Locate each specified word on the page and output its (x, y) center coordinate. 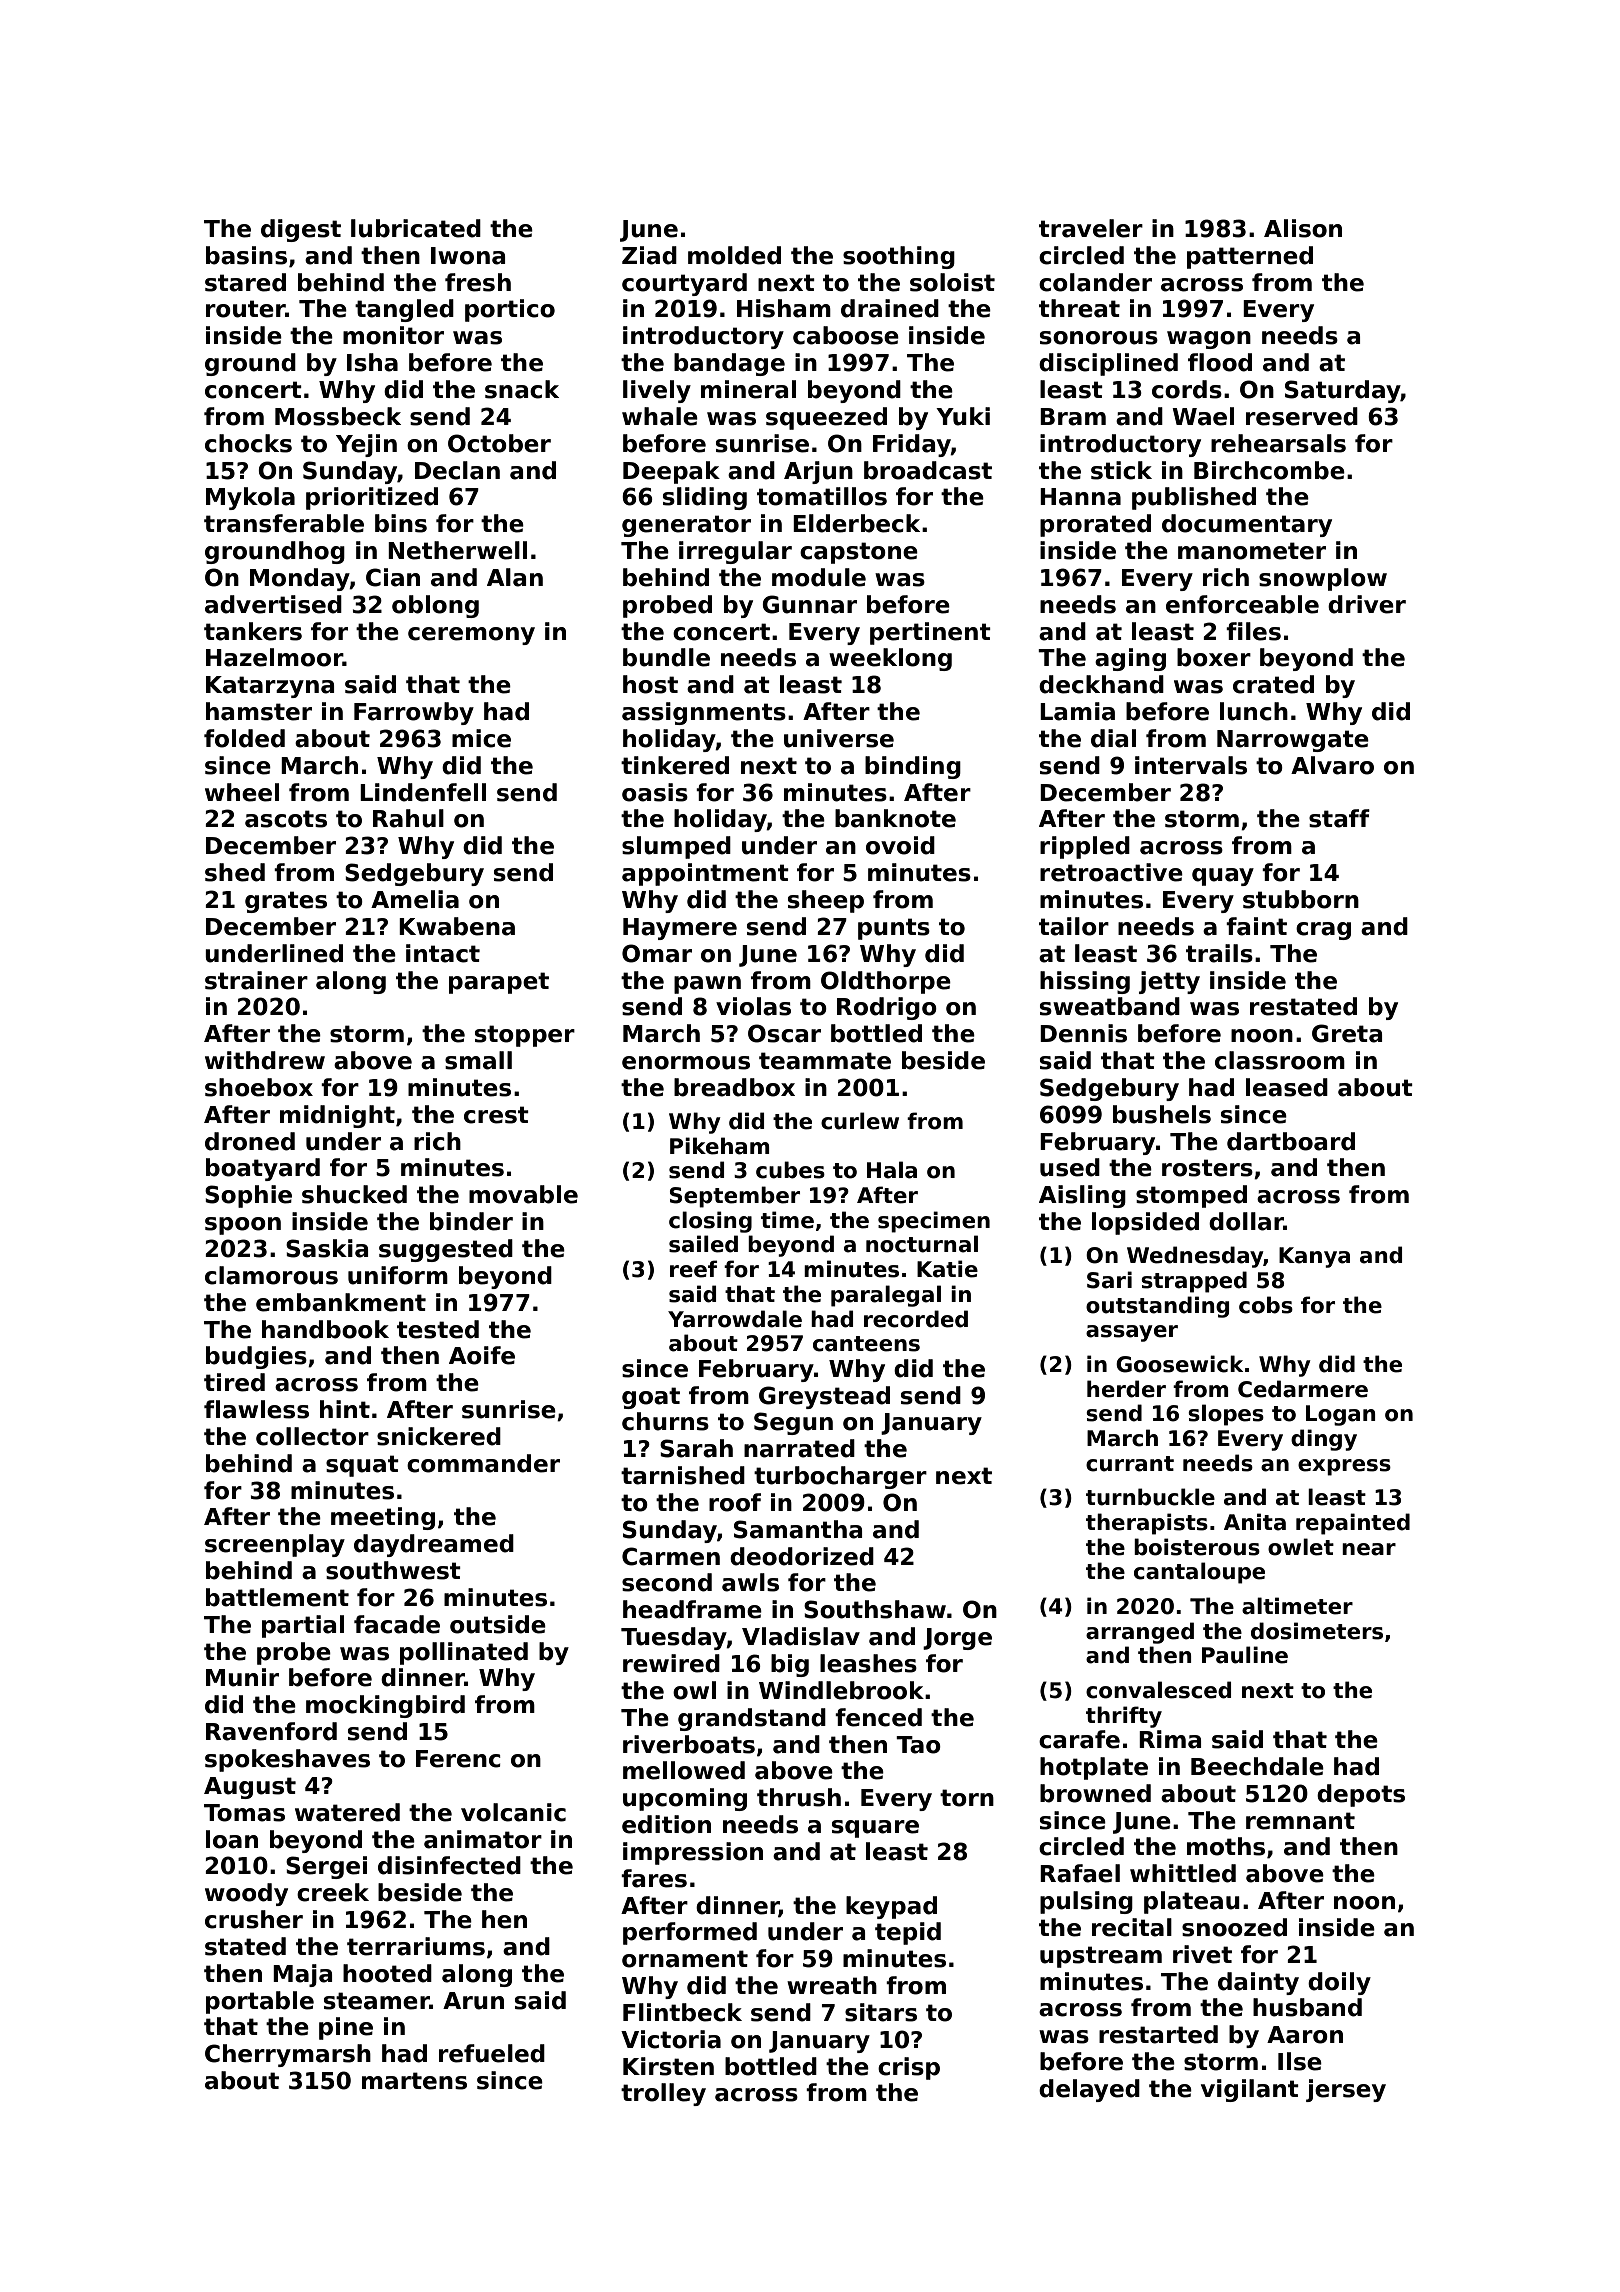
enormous (686, 1063)
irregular (735, 552)
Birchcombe (1269, 470)
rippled (1085, 847)
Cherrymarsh (288, 2055)
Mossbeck (338, 416)
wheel (242, 792)
